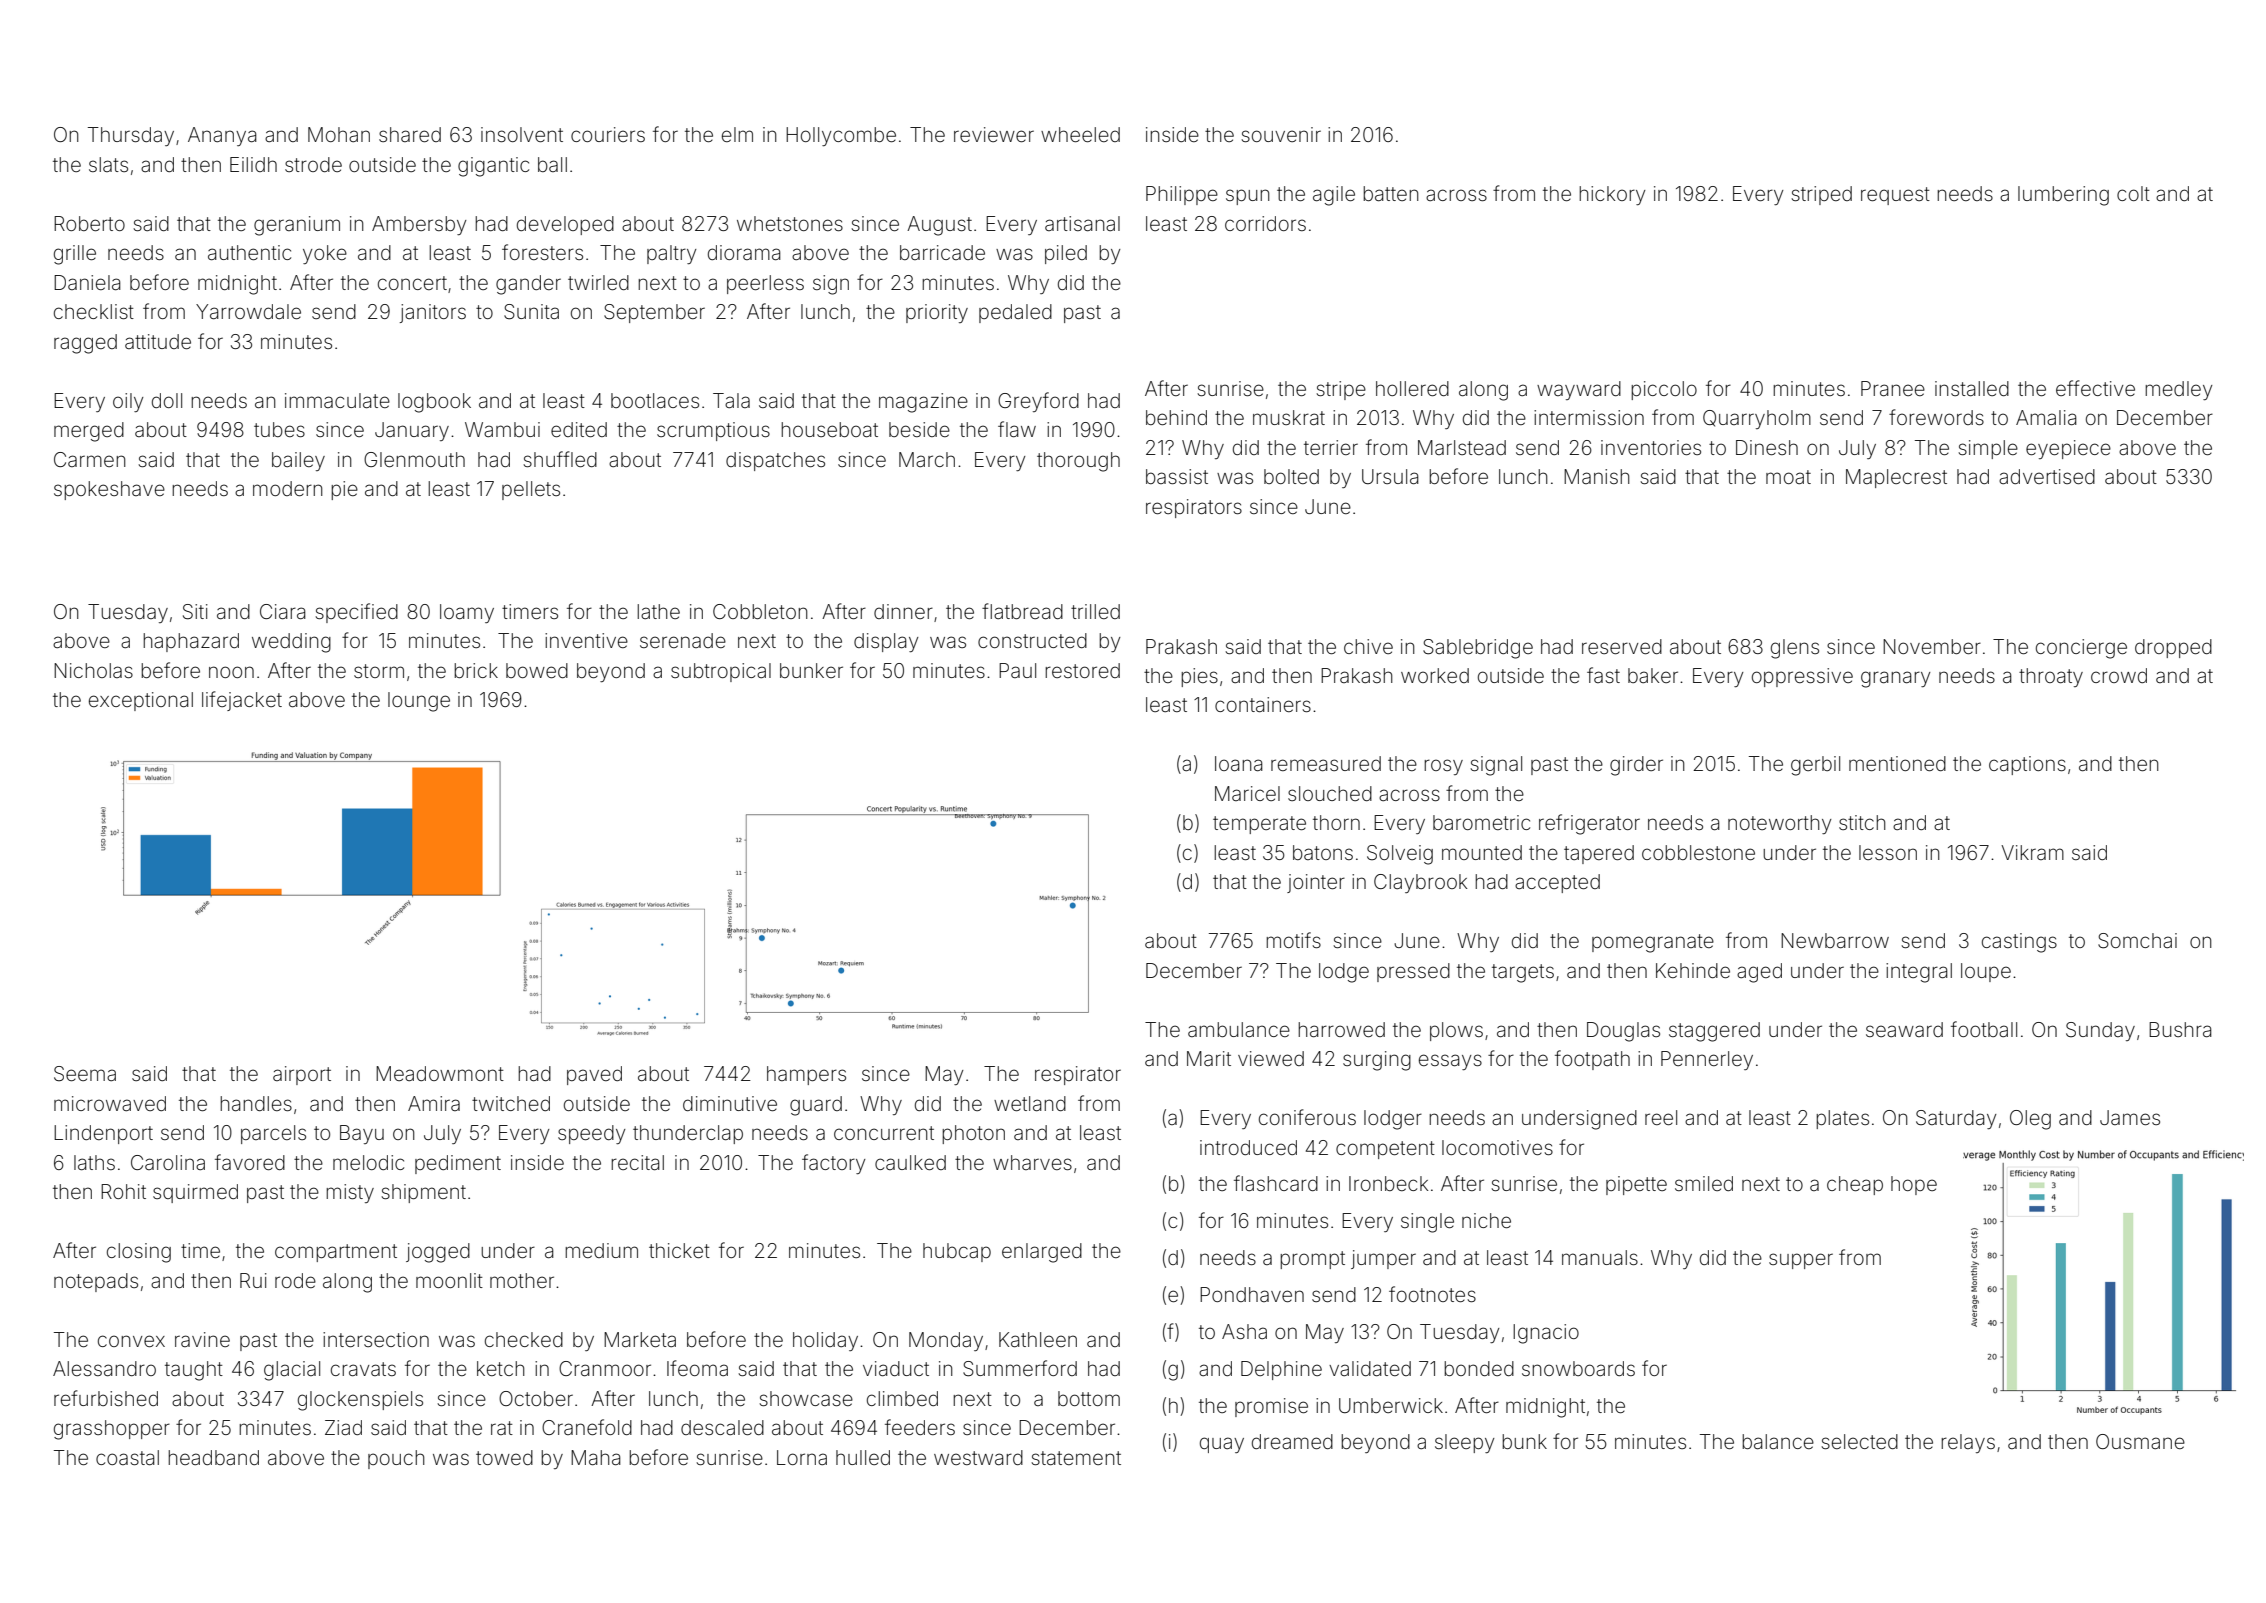 Image resolution: width=2266 pixels, height=1603 pixels. Describe the element at coordinates (419, 702) in the screenshot. I see `lounge` at that location.
